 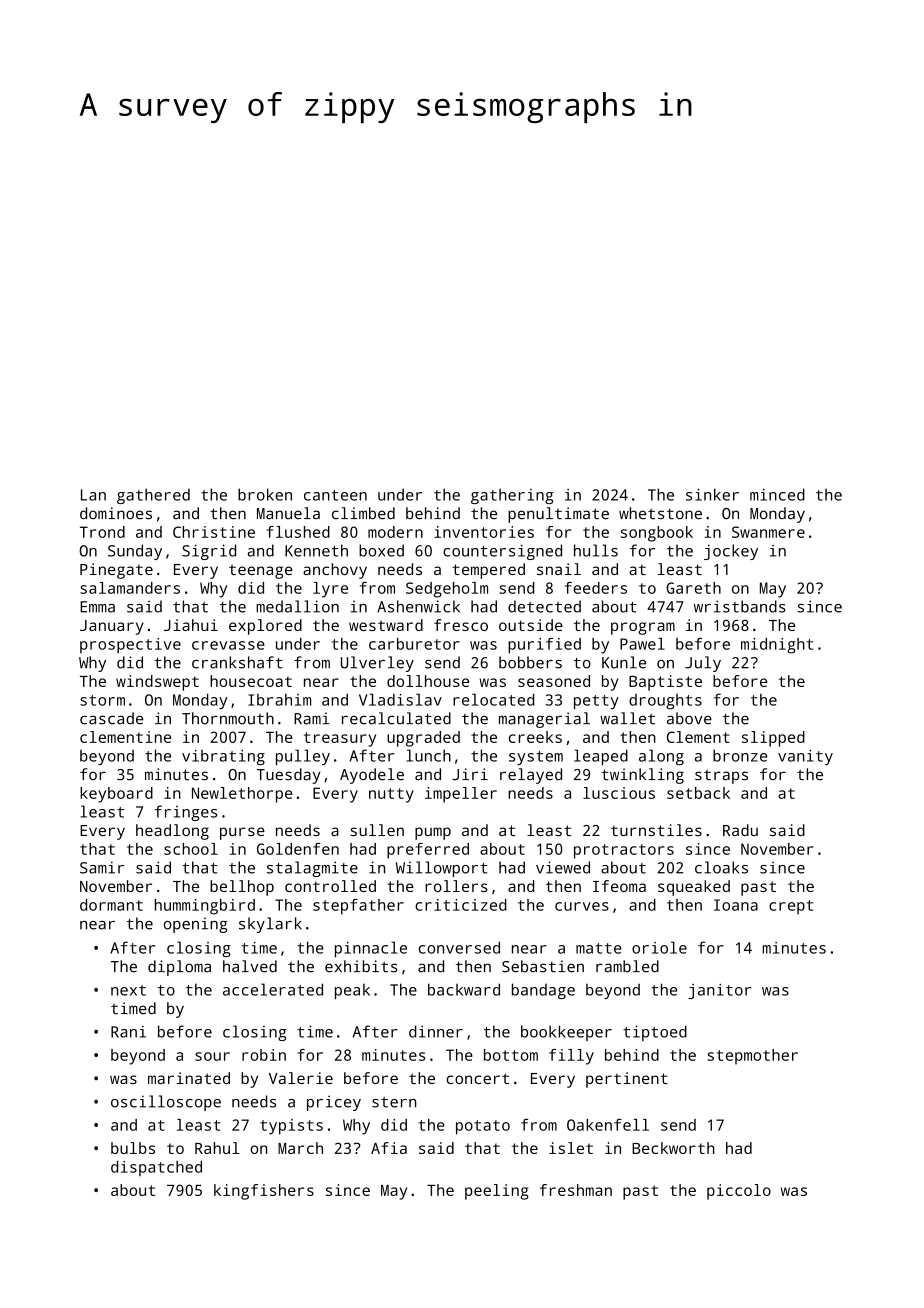 What do you see at coordinates (512, 496) in the page?
I see `gathering` at bounding box center [512, 496].
